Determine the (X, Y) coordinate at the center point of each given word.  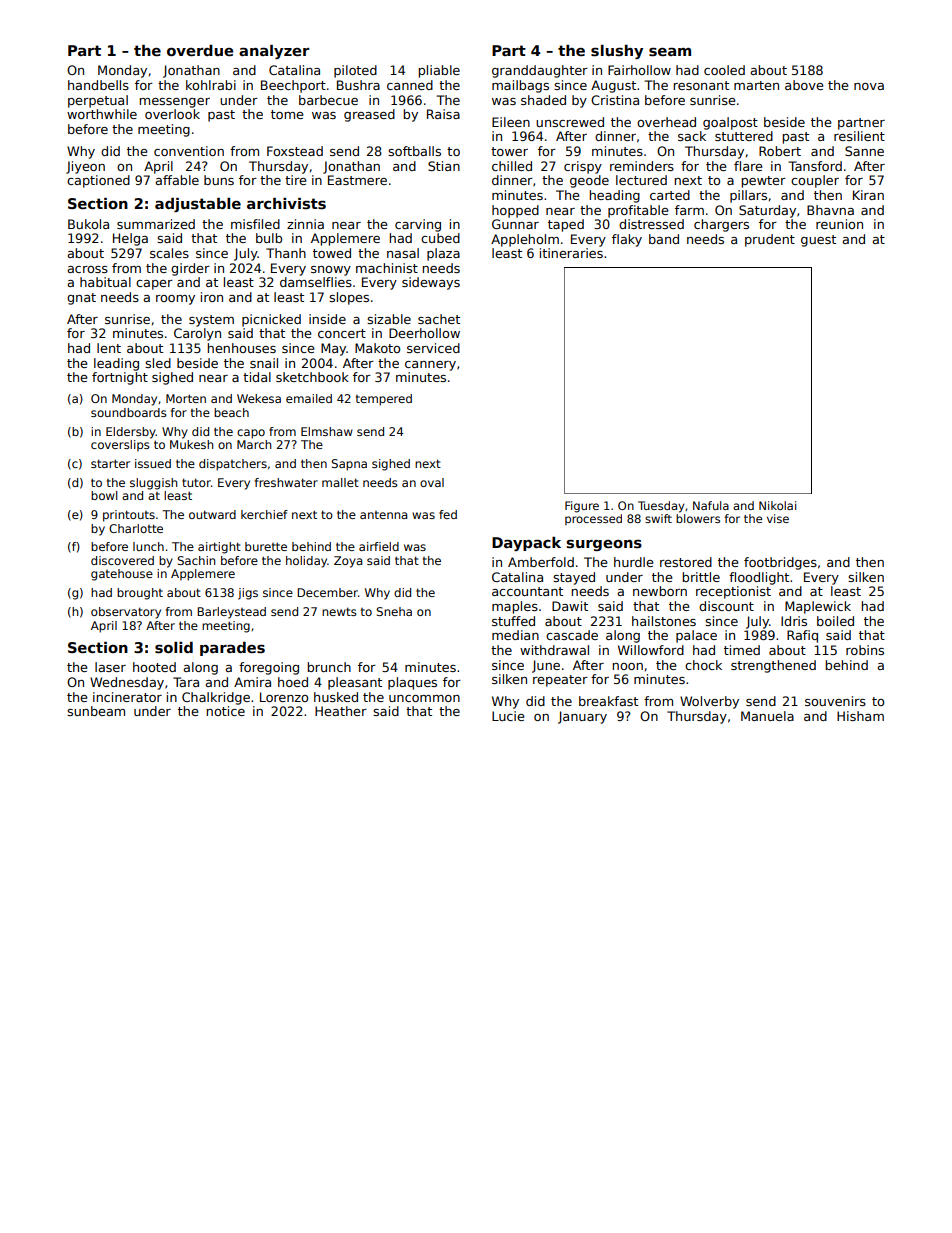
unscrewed (570, 122)
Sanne (864, 151)
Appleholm (525, 240)
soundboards (129, 412)
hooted (154, 667)
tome (287, 114)
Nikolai (777, 505)
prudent (770, 240)
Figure (582, 507)
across (87, 269)
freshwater (286, 482)
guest (818, 241)
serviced (433, 348)
